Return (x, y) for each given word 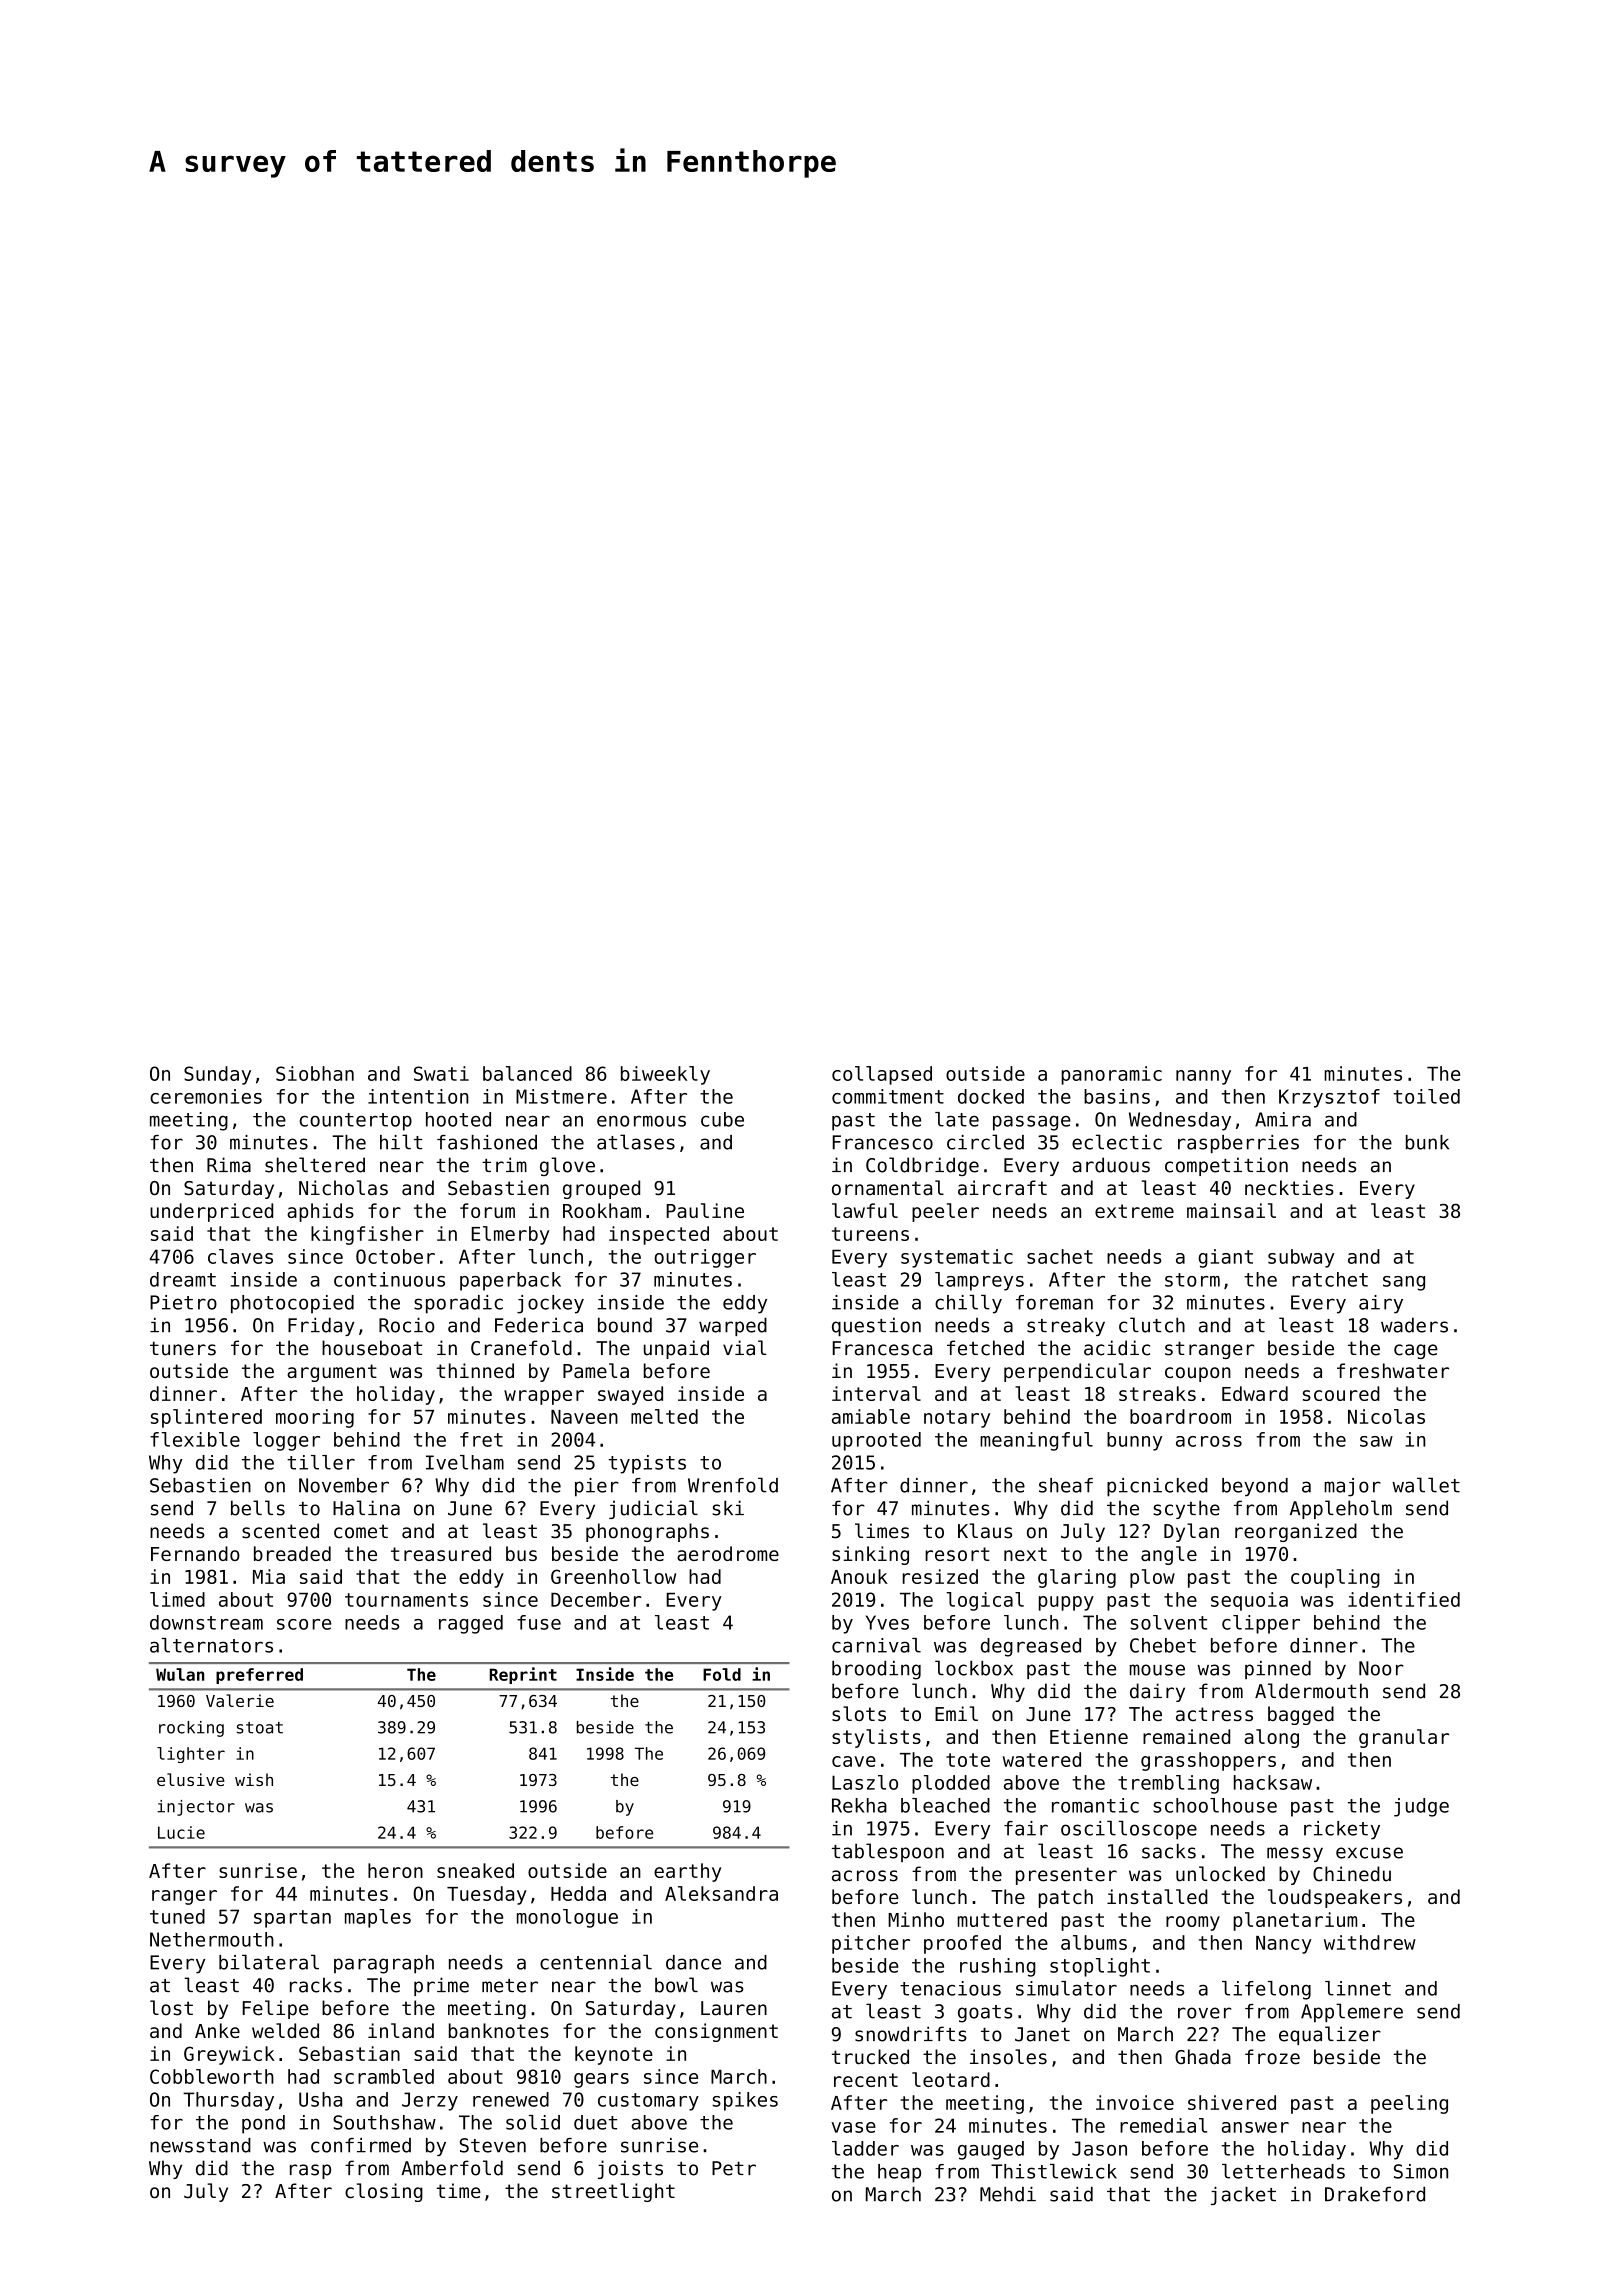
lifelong (1266, 1990)
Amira (1283, 1119)
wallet (1426, 1485)
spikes (745, 2101)
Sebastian (349, 2053)
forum (487, 1210)
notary (957, 1419)
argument (332, 1373)
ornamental (888, 1188)
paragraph (384, 1964)
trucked (870, 2057)
